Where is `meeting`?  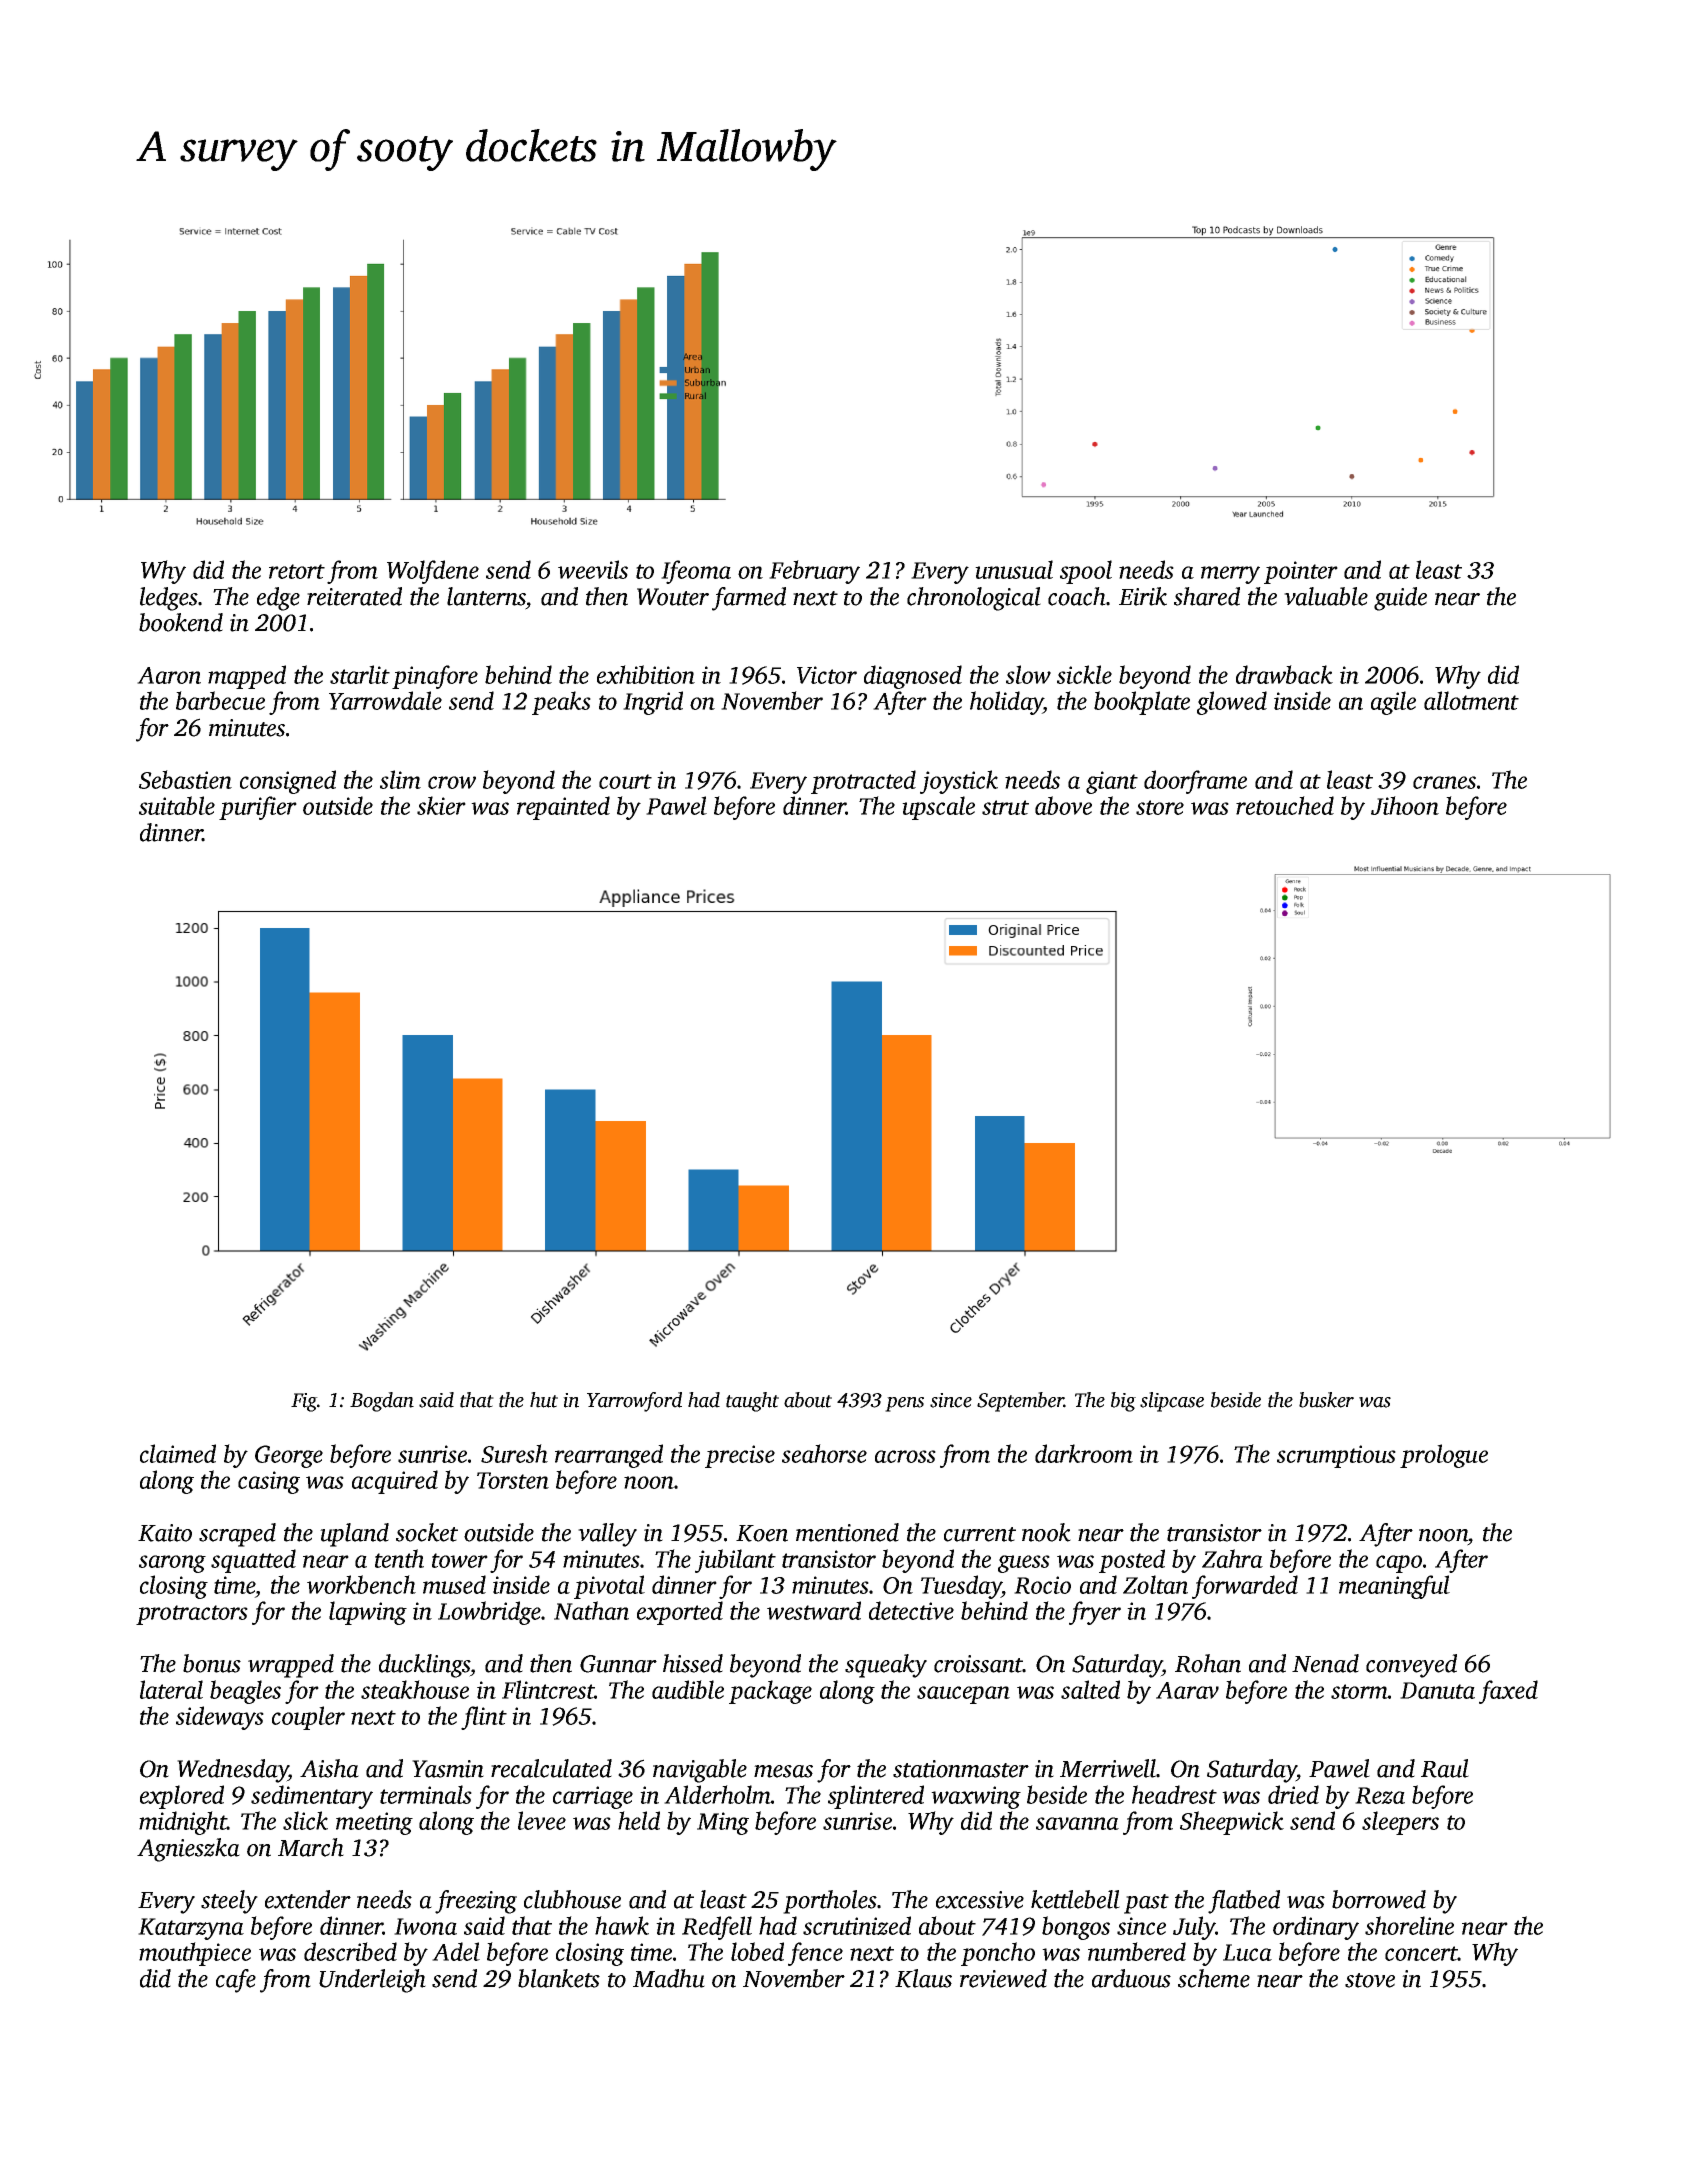
meeting is located at coordinates (374, 1823).
